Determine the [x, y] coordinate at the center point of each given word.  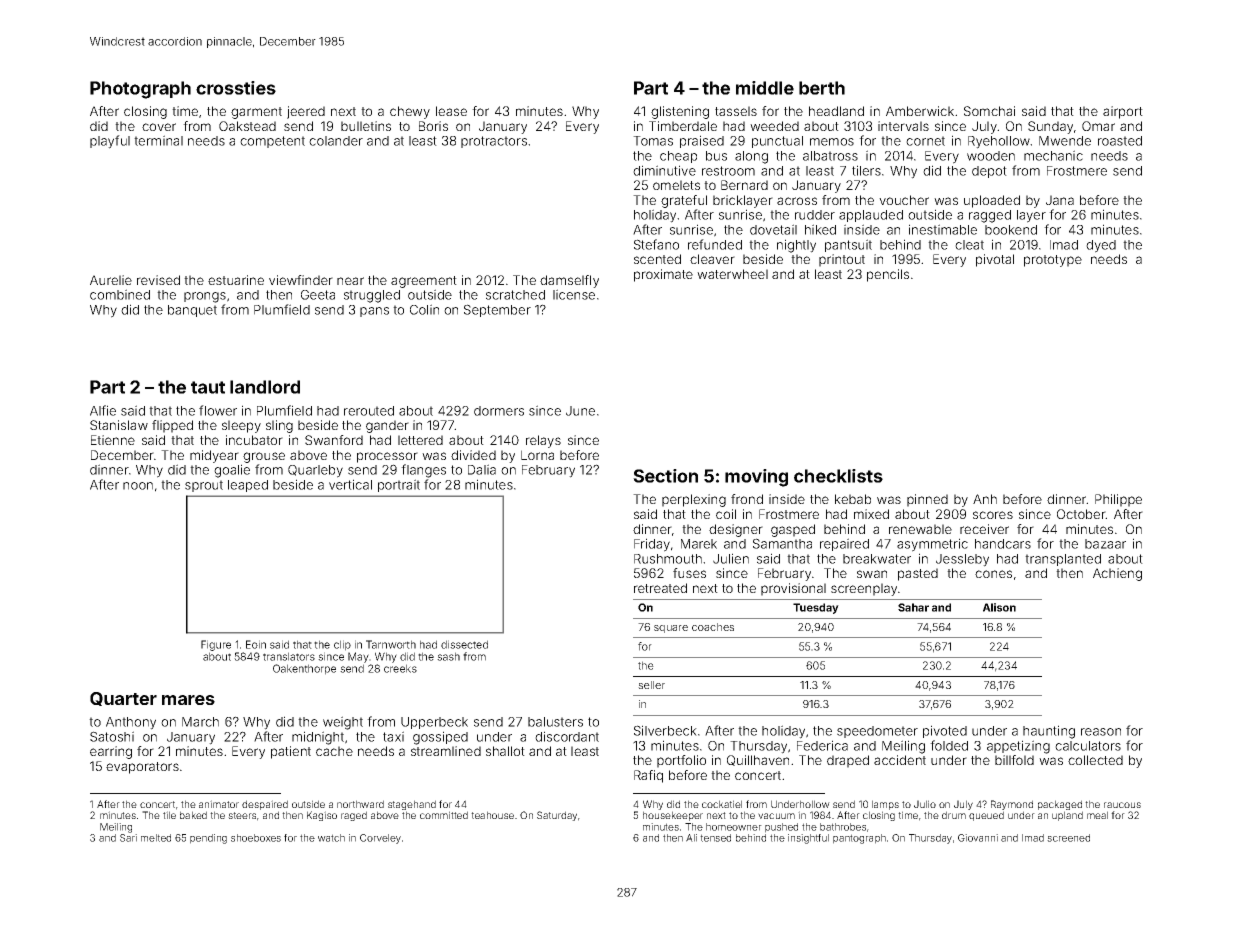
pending [208, 839]
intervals [903, 126]
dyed [1101, 246]
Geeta [318, 295]
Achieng [1117, 574]
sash [448, 656]
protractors [494, 142]
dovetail [773, 229]
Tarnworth [391, 644]
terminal [158, 140]
